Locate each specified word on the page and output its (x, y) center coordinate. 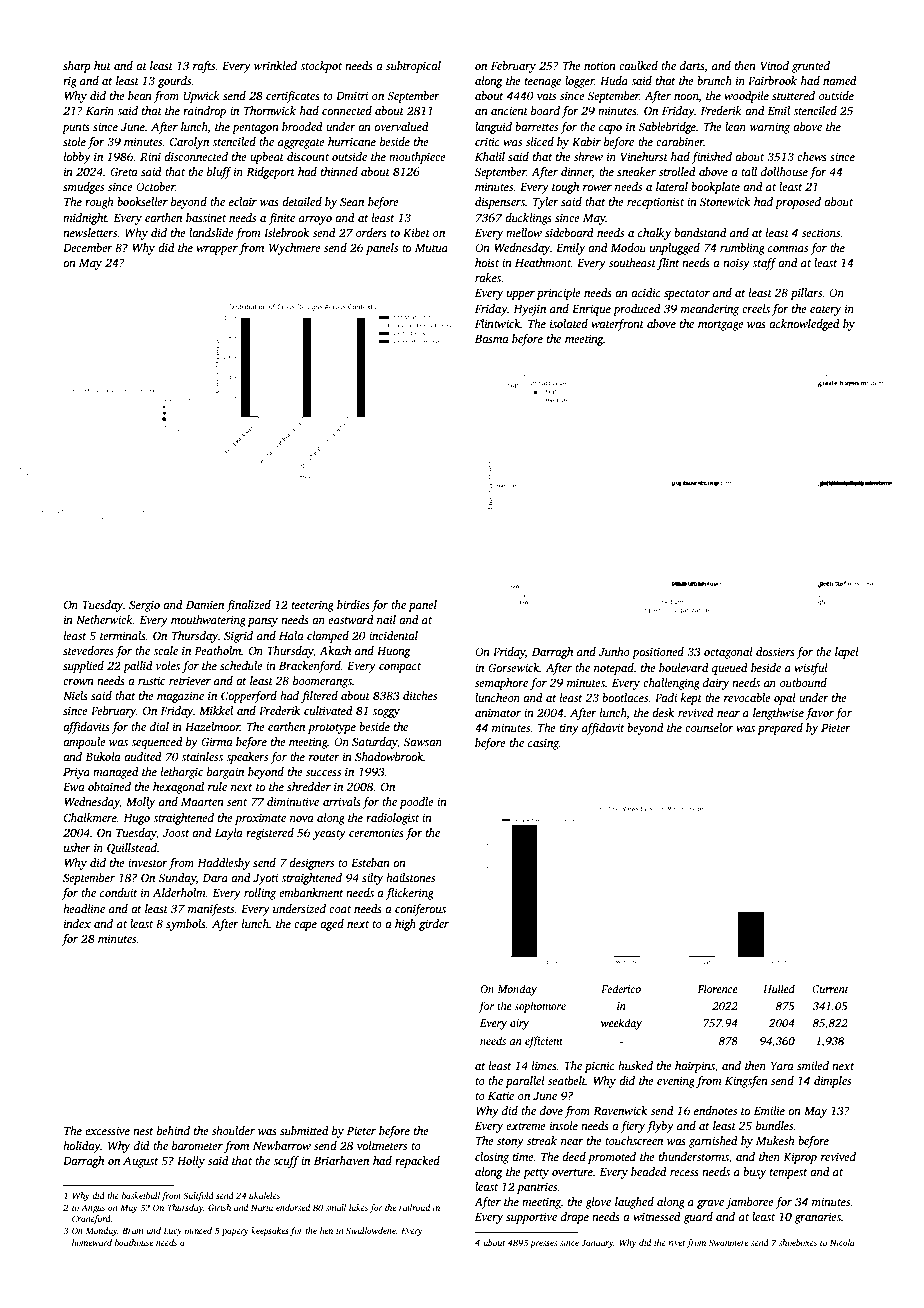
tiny (569, 729)
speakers (247, 758)
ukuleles (264, 1195)
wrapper (217, 250)
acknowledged (804, 325)
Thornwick (270, 110)
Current (830, 989)
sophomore (540, 1007)
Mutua (431, 248)
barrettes (536, 126)
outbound (803, 682)
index (77, 923)
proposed (798, 203)
